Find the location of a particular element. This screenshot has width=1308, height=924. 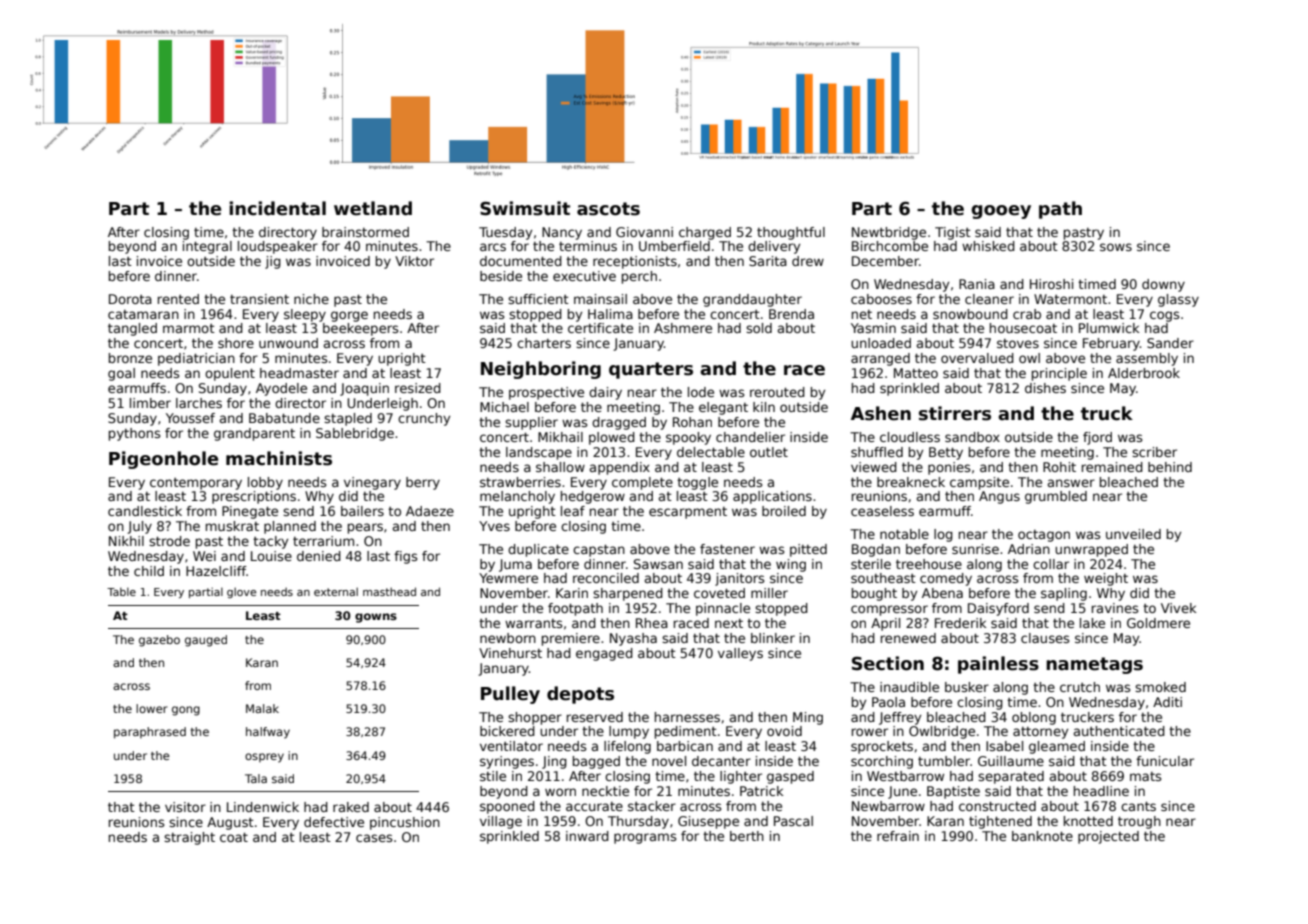

whisked is located at coordinates (988, 246).
